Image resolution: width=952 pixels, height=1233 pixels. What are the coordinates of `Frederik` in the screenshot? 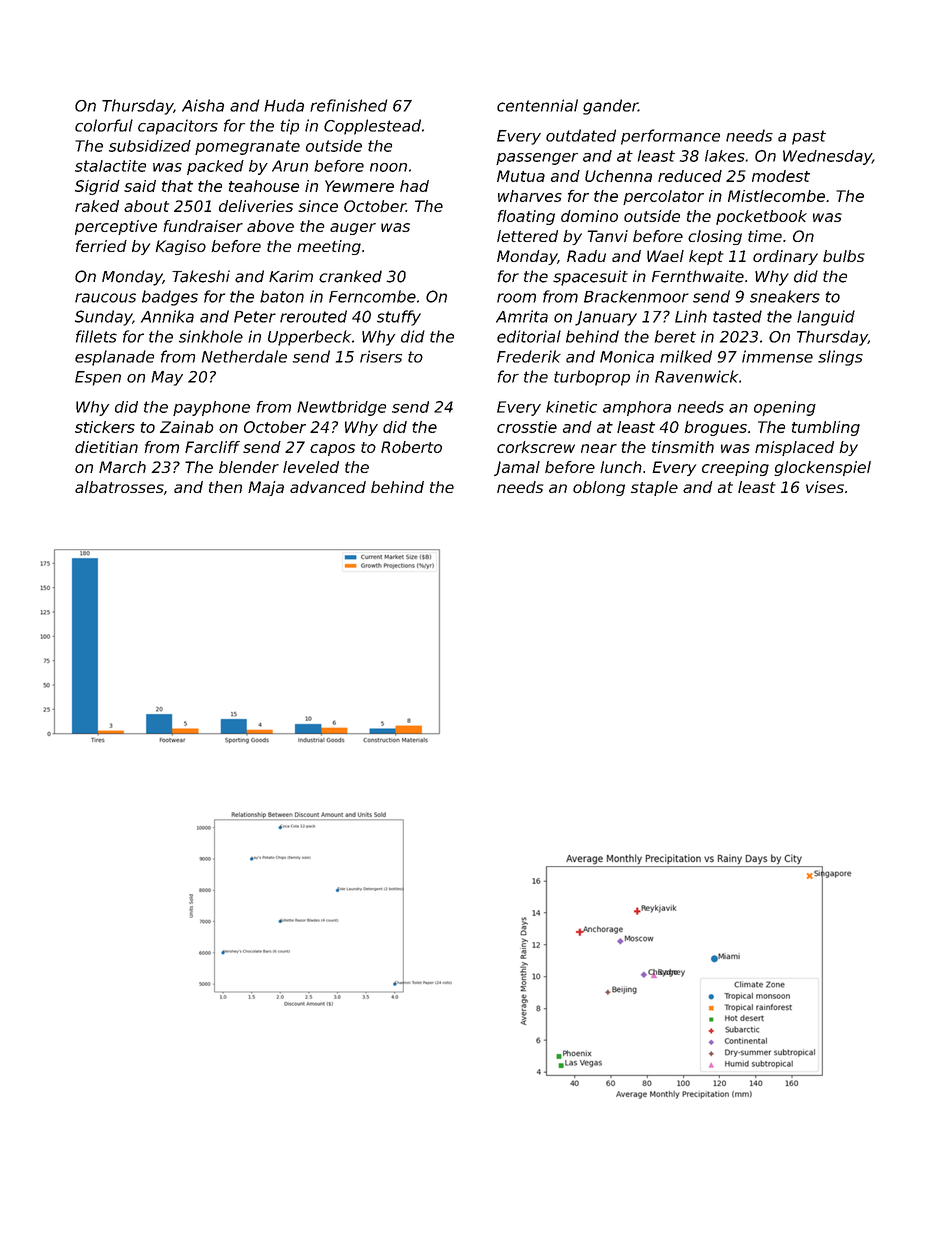 It's located at (529, 356).
